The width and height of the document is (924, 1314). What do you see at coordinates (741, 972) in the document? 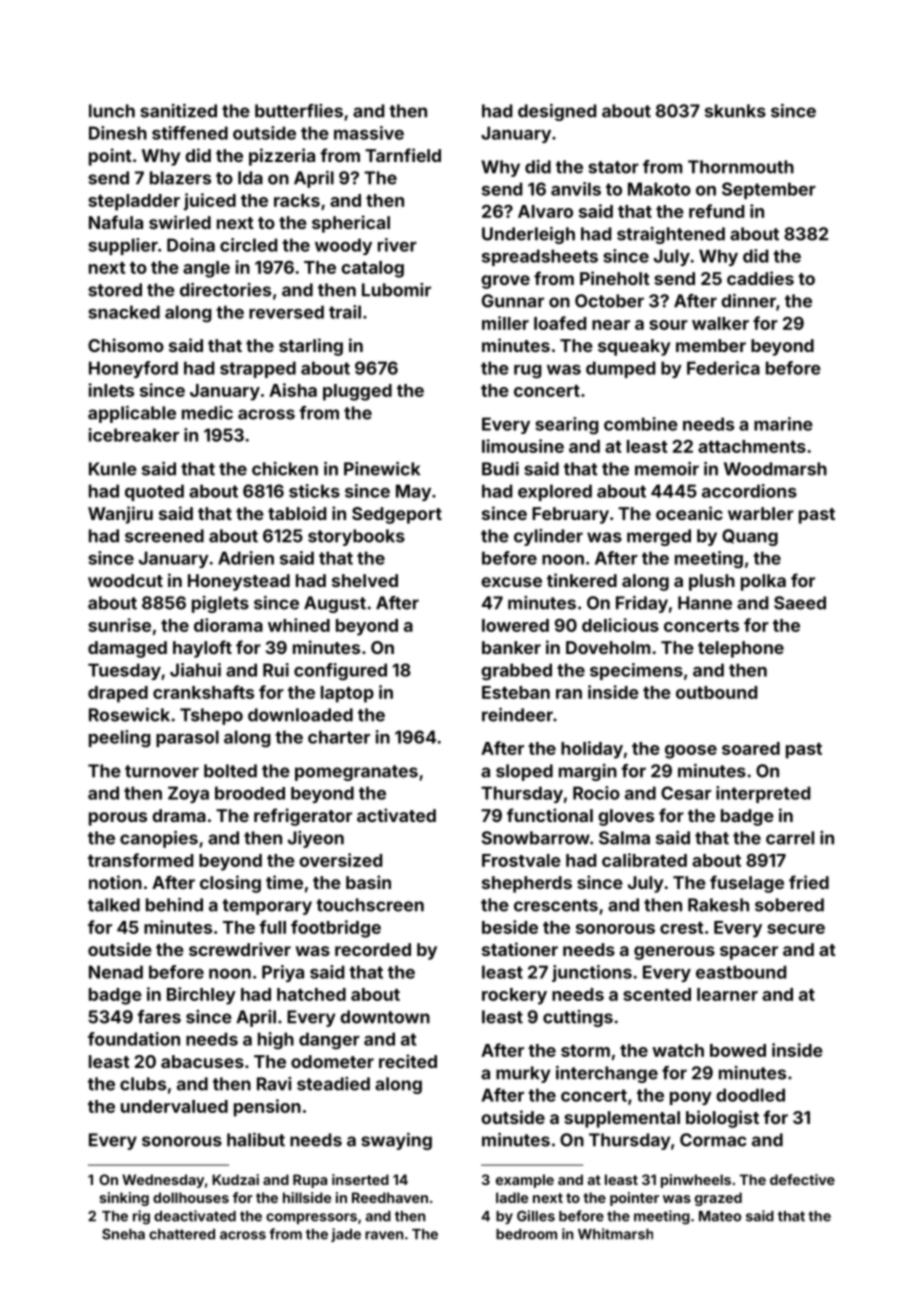
I see `eastbound` at bounding box center [741, 972].
